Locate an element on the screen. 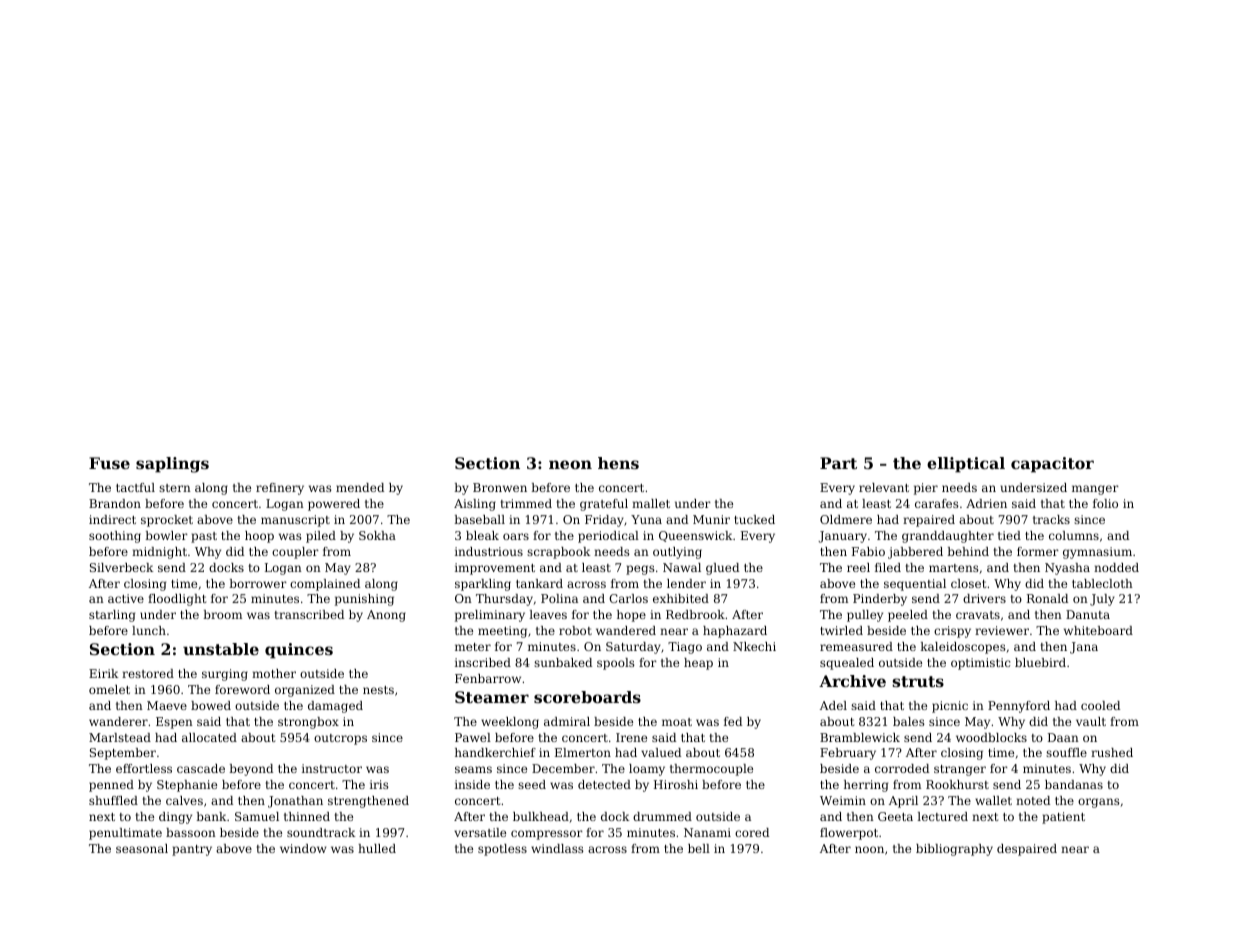 This screenshot has width=1233, height=952. lunch is located at coordinates (149, 630).
